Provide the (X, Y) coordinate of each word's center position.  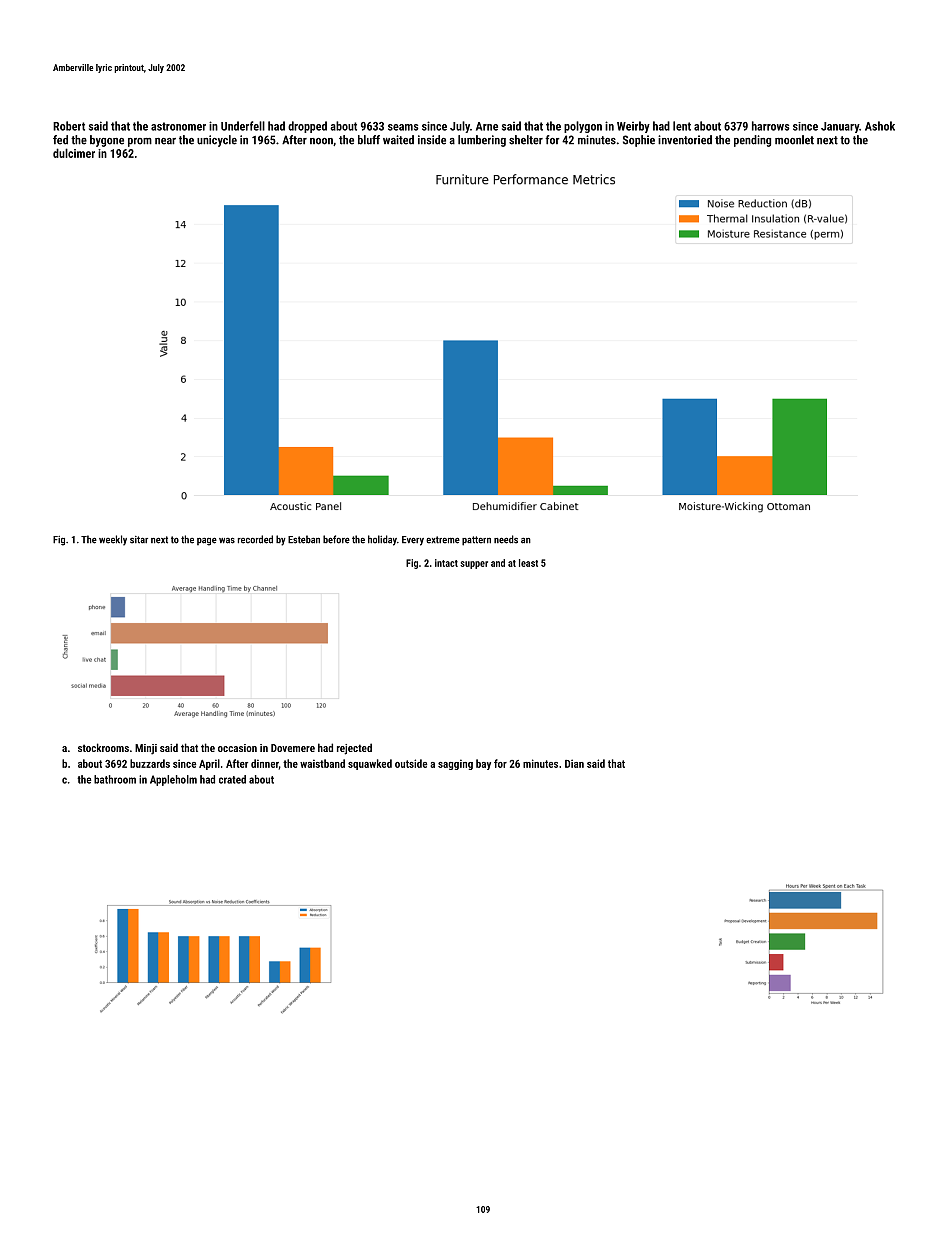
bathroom (115, 779)
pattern (476, 541)
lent (682, 126)
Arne (487, 126)
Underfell (243, 126)
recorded (255, 539)
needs (506, 539)
